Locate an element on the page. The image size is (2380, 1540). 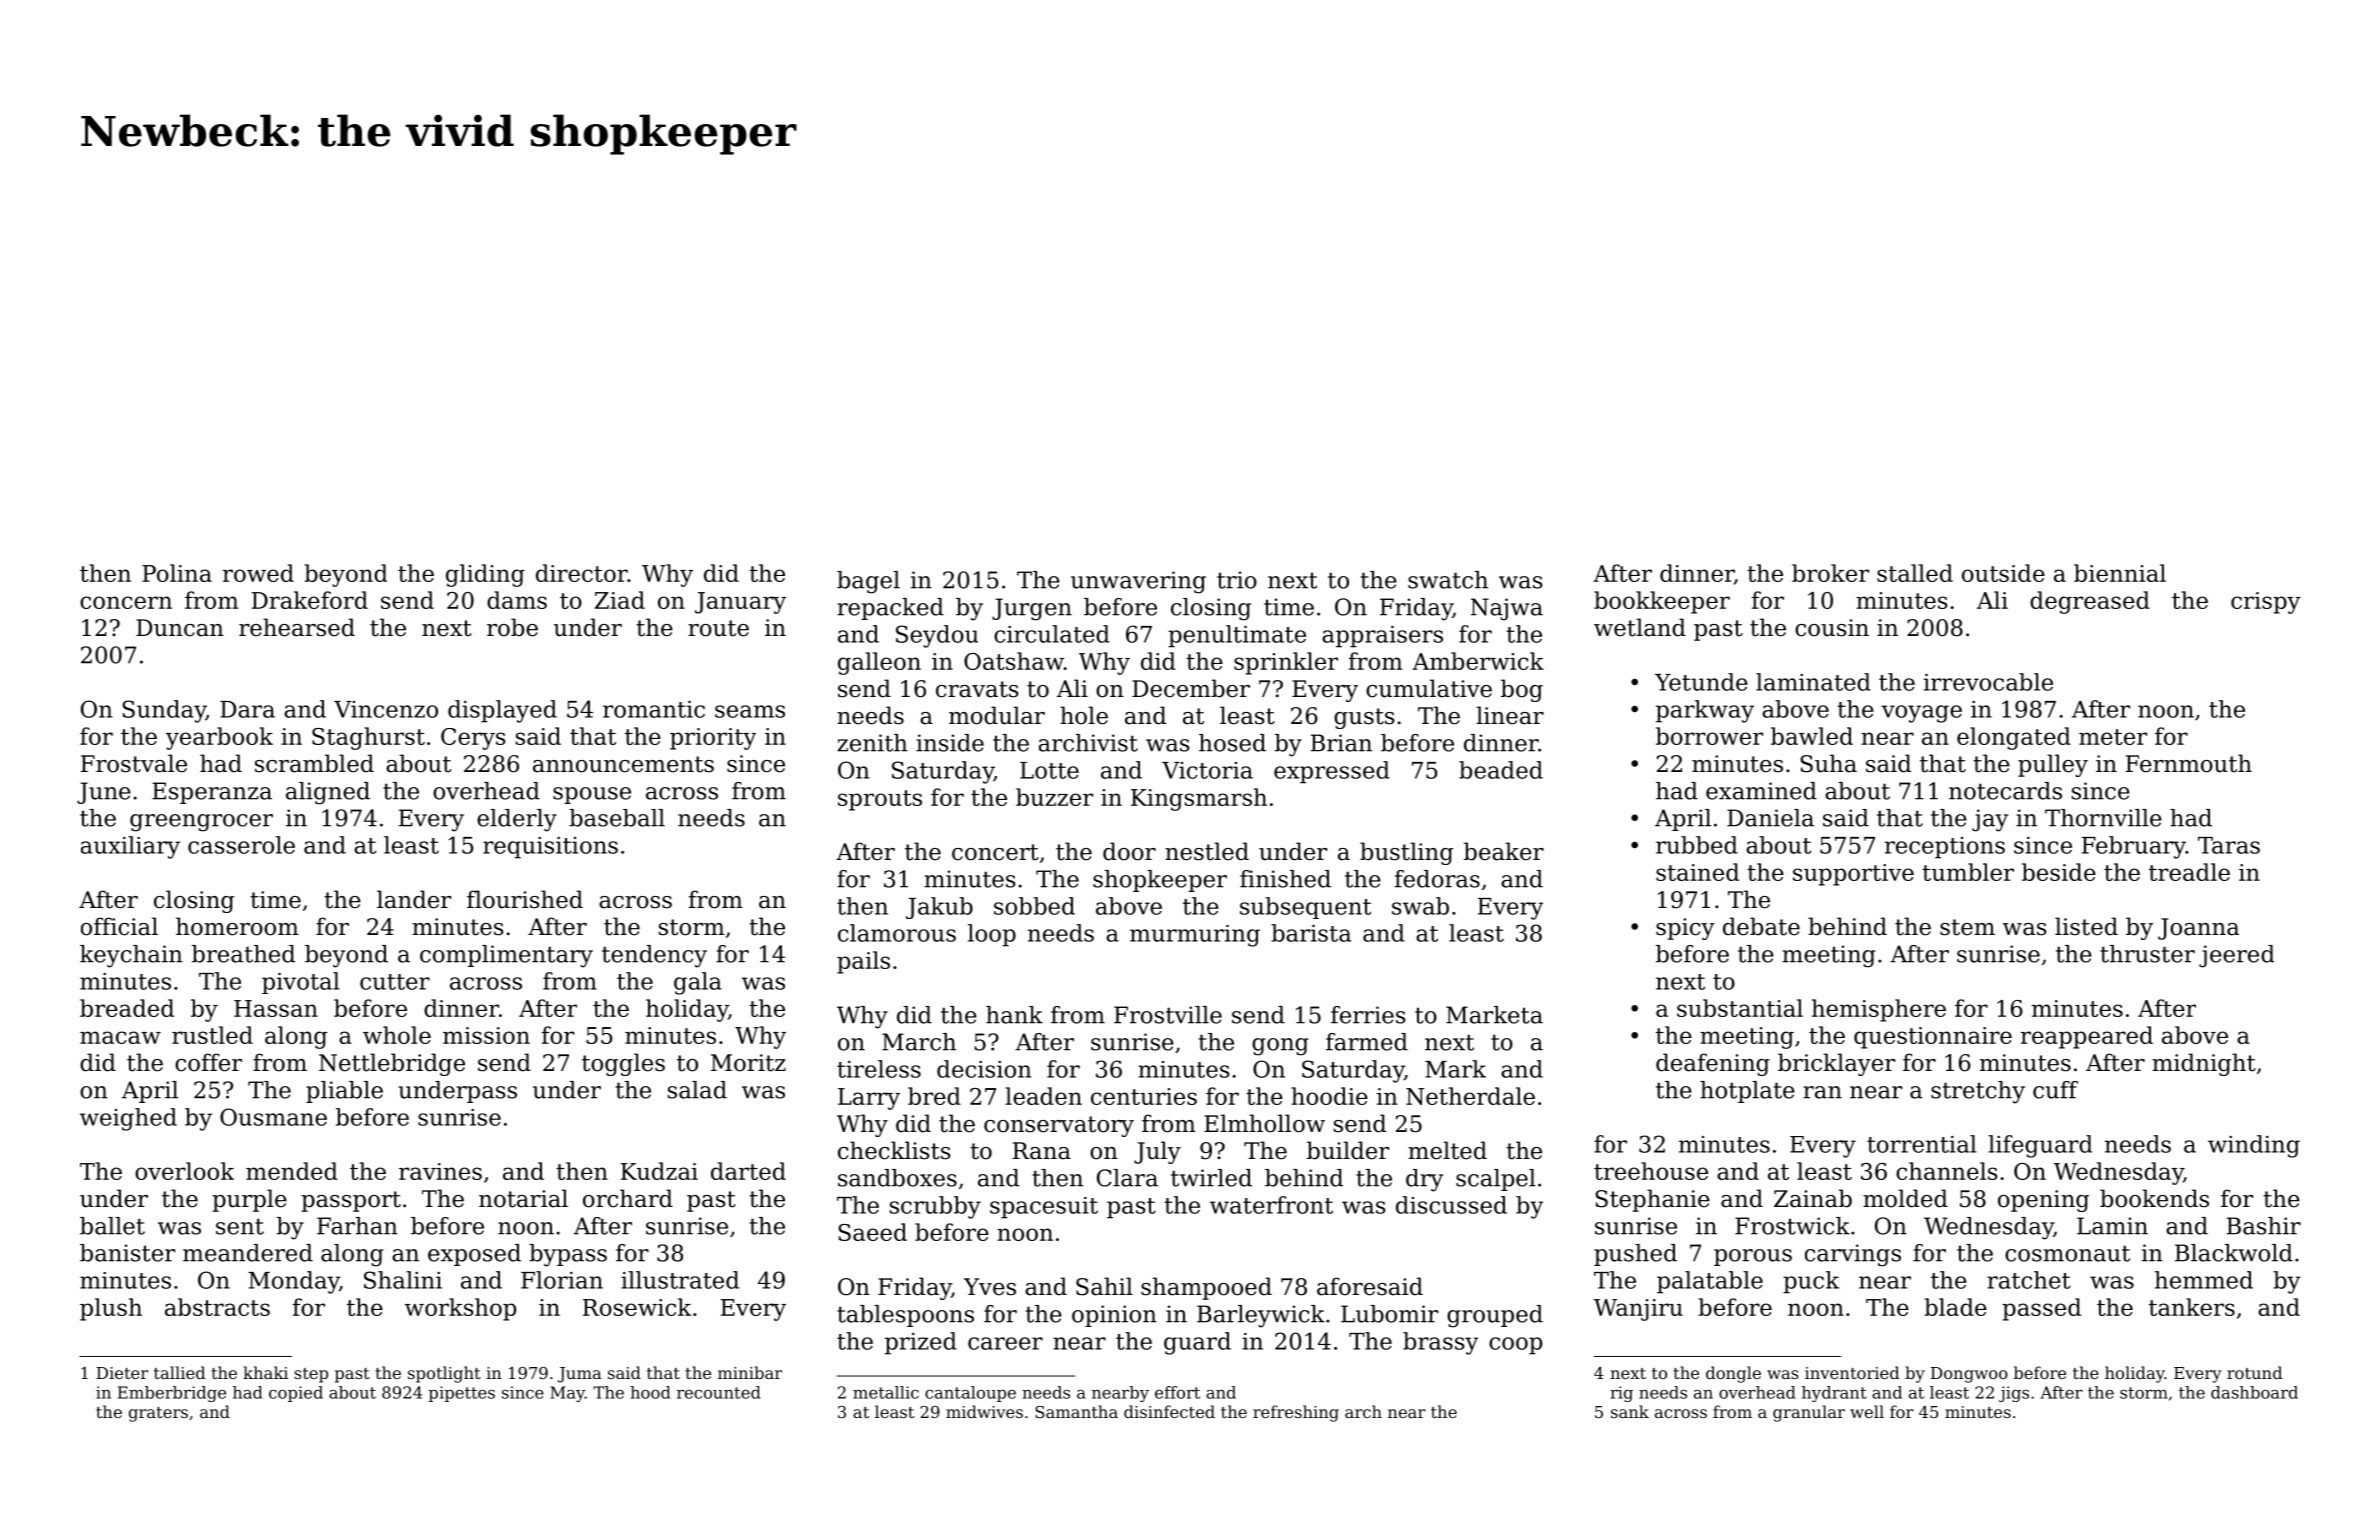
complimentary is located at coordinates (506, 956).
